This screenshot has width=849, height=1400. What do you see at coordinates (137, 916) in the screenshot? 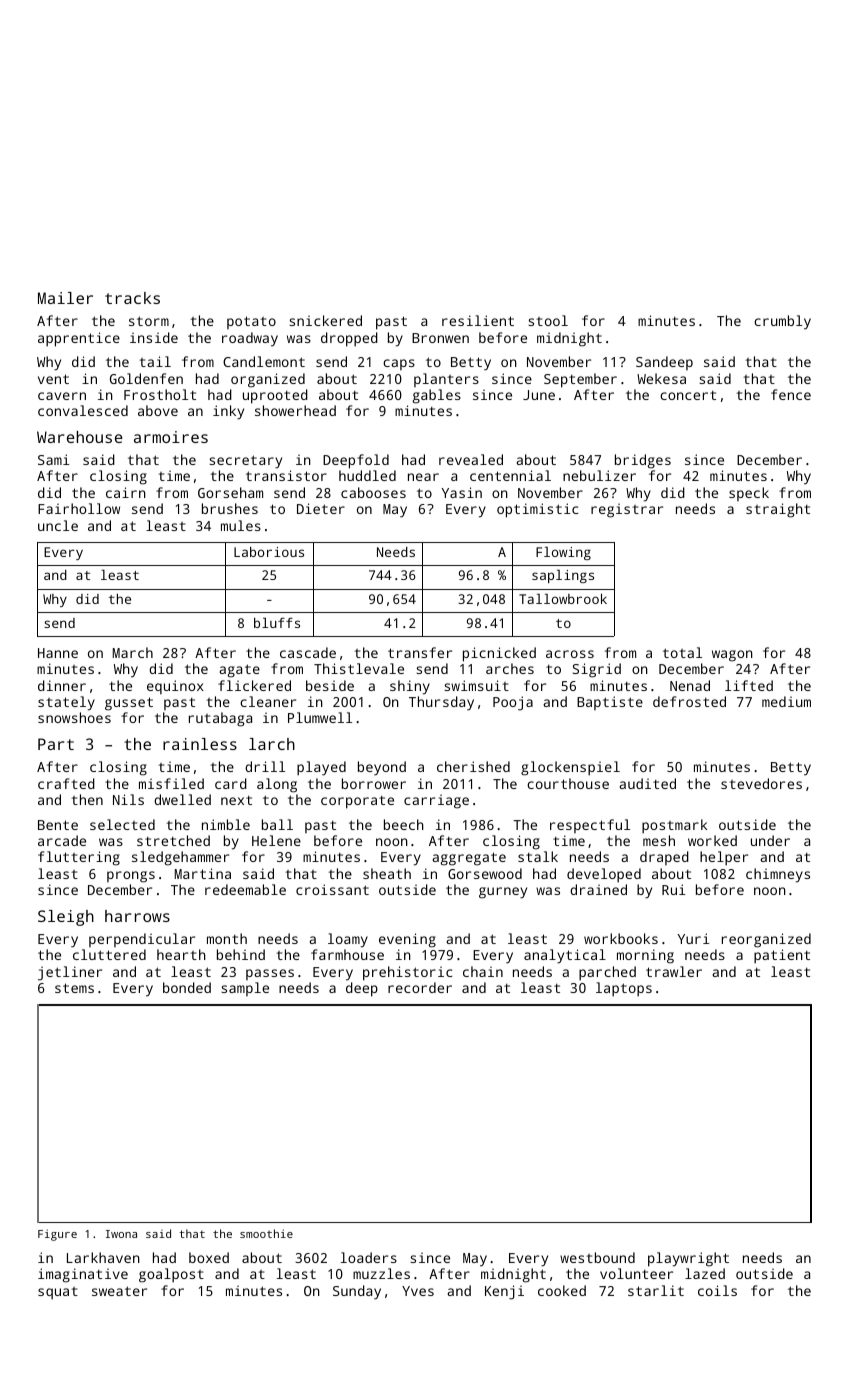
I see `harrows` at bounding box center [137, 916].
